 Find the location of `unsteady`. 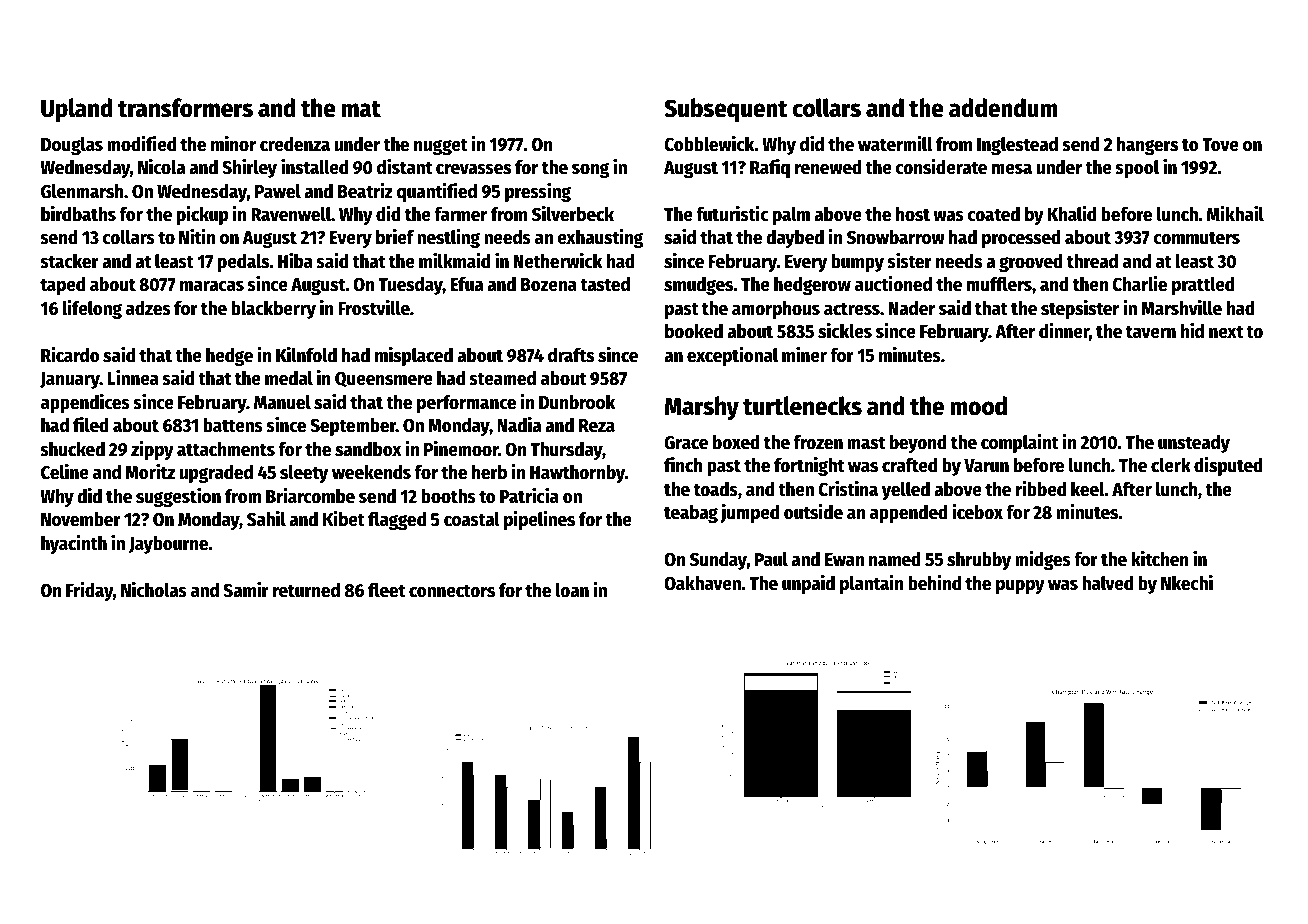

unsteady is located at coordinates (1194, 444).
